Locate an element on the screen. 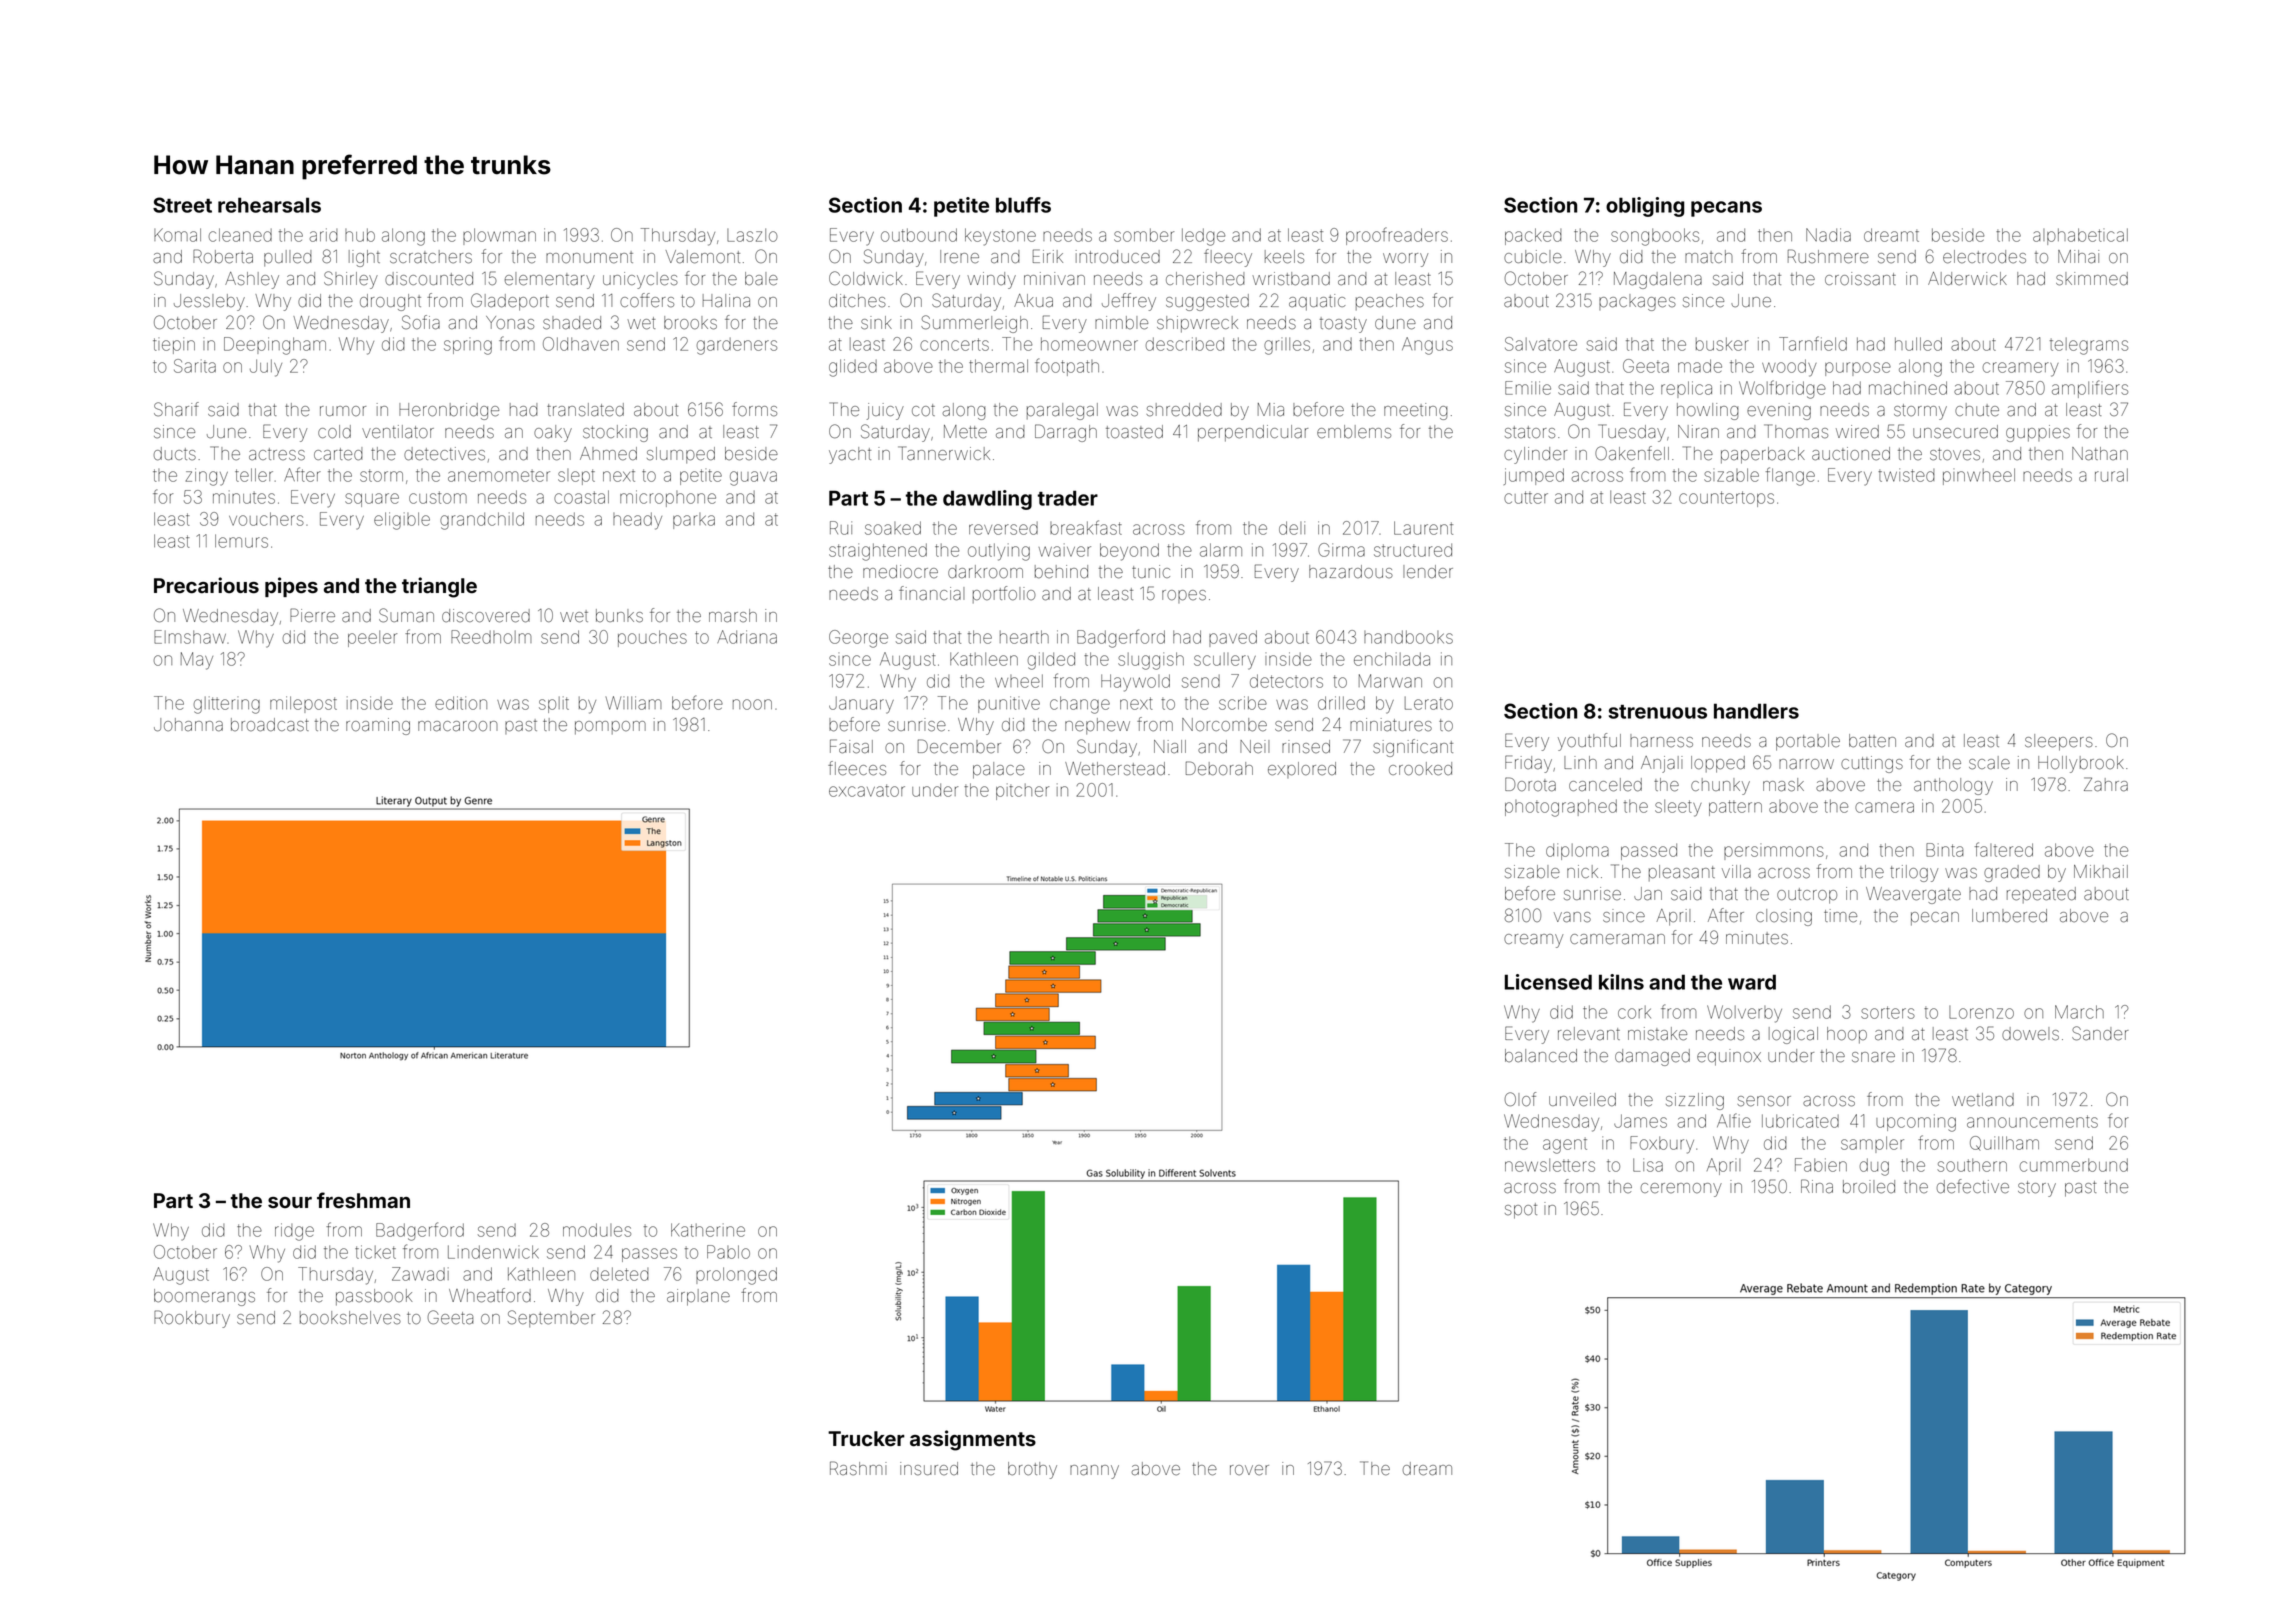 This screenshot has height=1614, width=2282. significant is located at coordinates (1413, 748).
